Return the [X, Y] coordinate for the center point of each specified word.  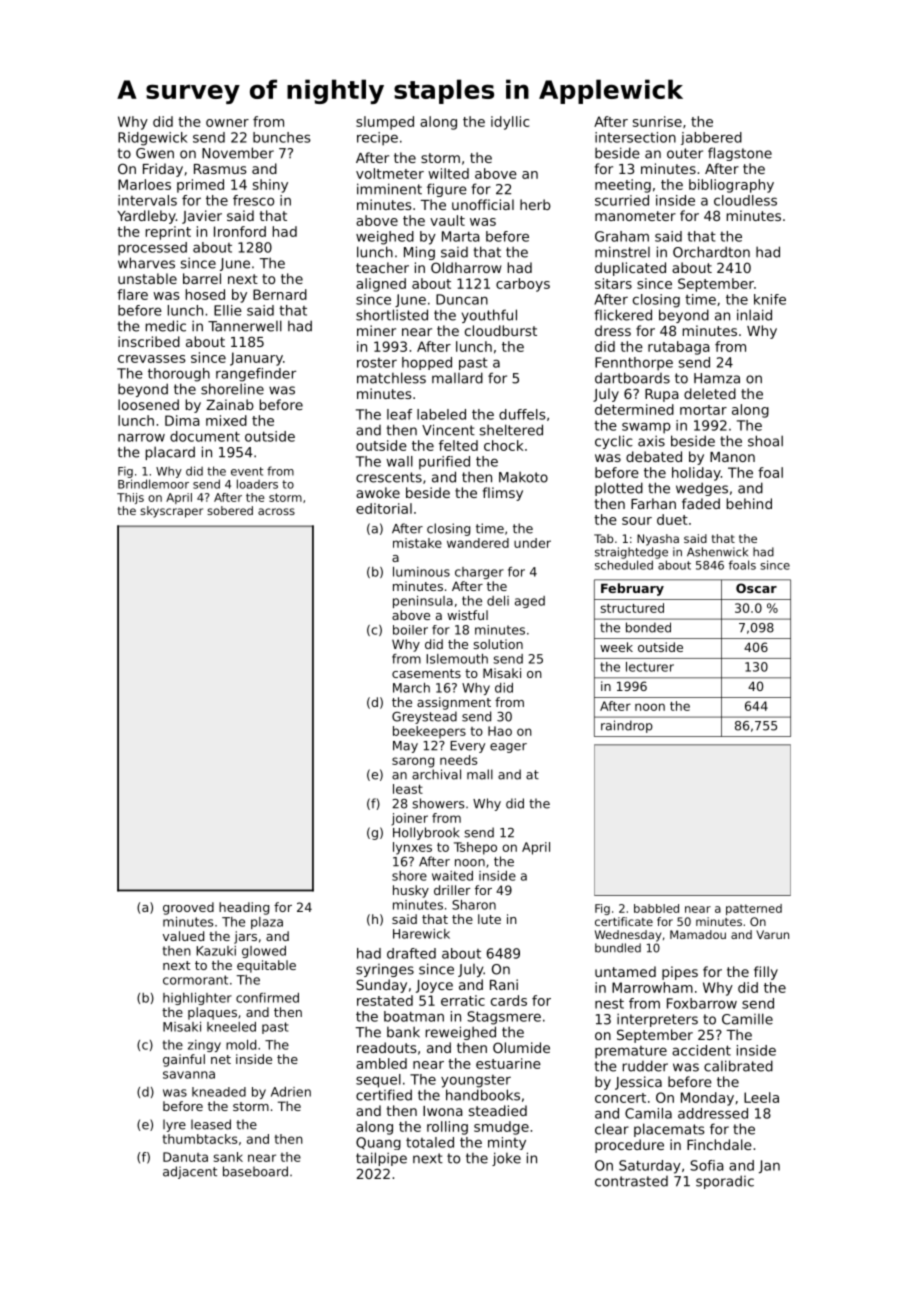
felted [458, 445]
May [405, 747]
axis [651, 441]
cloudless [745, 200]
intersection [635, 137]
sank [228, 1157]
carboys [523, 285]
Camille [747, 1019]
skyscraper [171, 512]
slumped [385, 123]
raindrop [627, 726]
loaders [257, 484]
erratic [463, 1000]
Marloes [144, 184]
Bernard [280, 294]
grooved [188, 908]
